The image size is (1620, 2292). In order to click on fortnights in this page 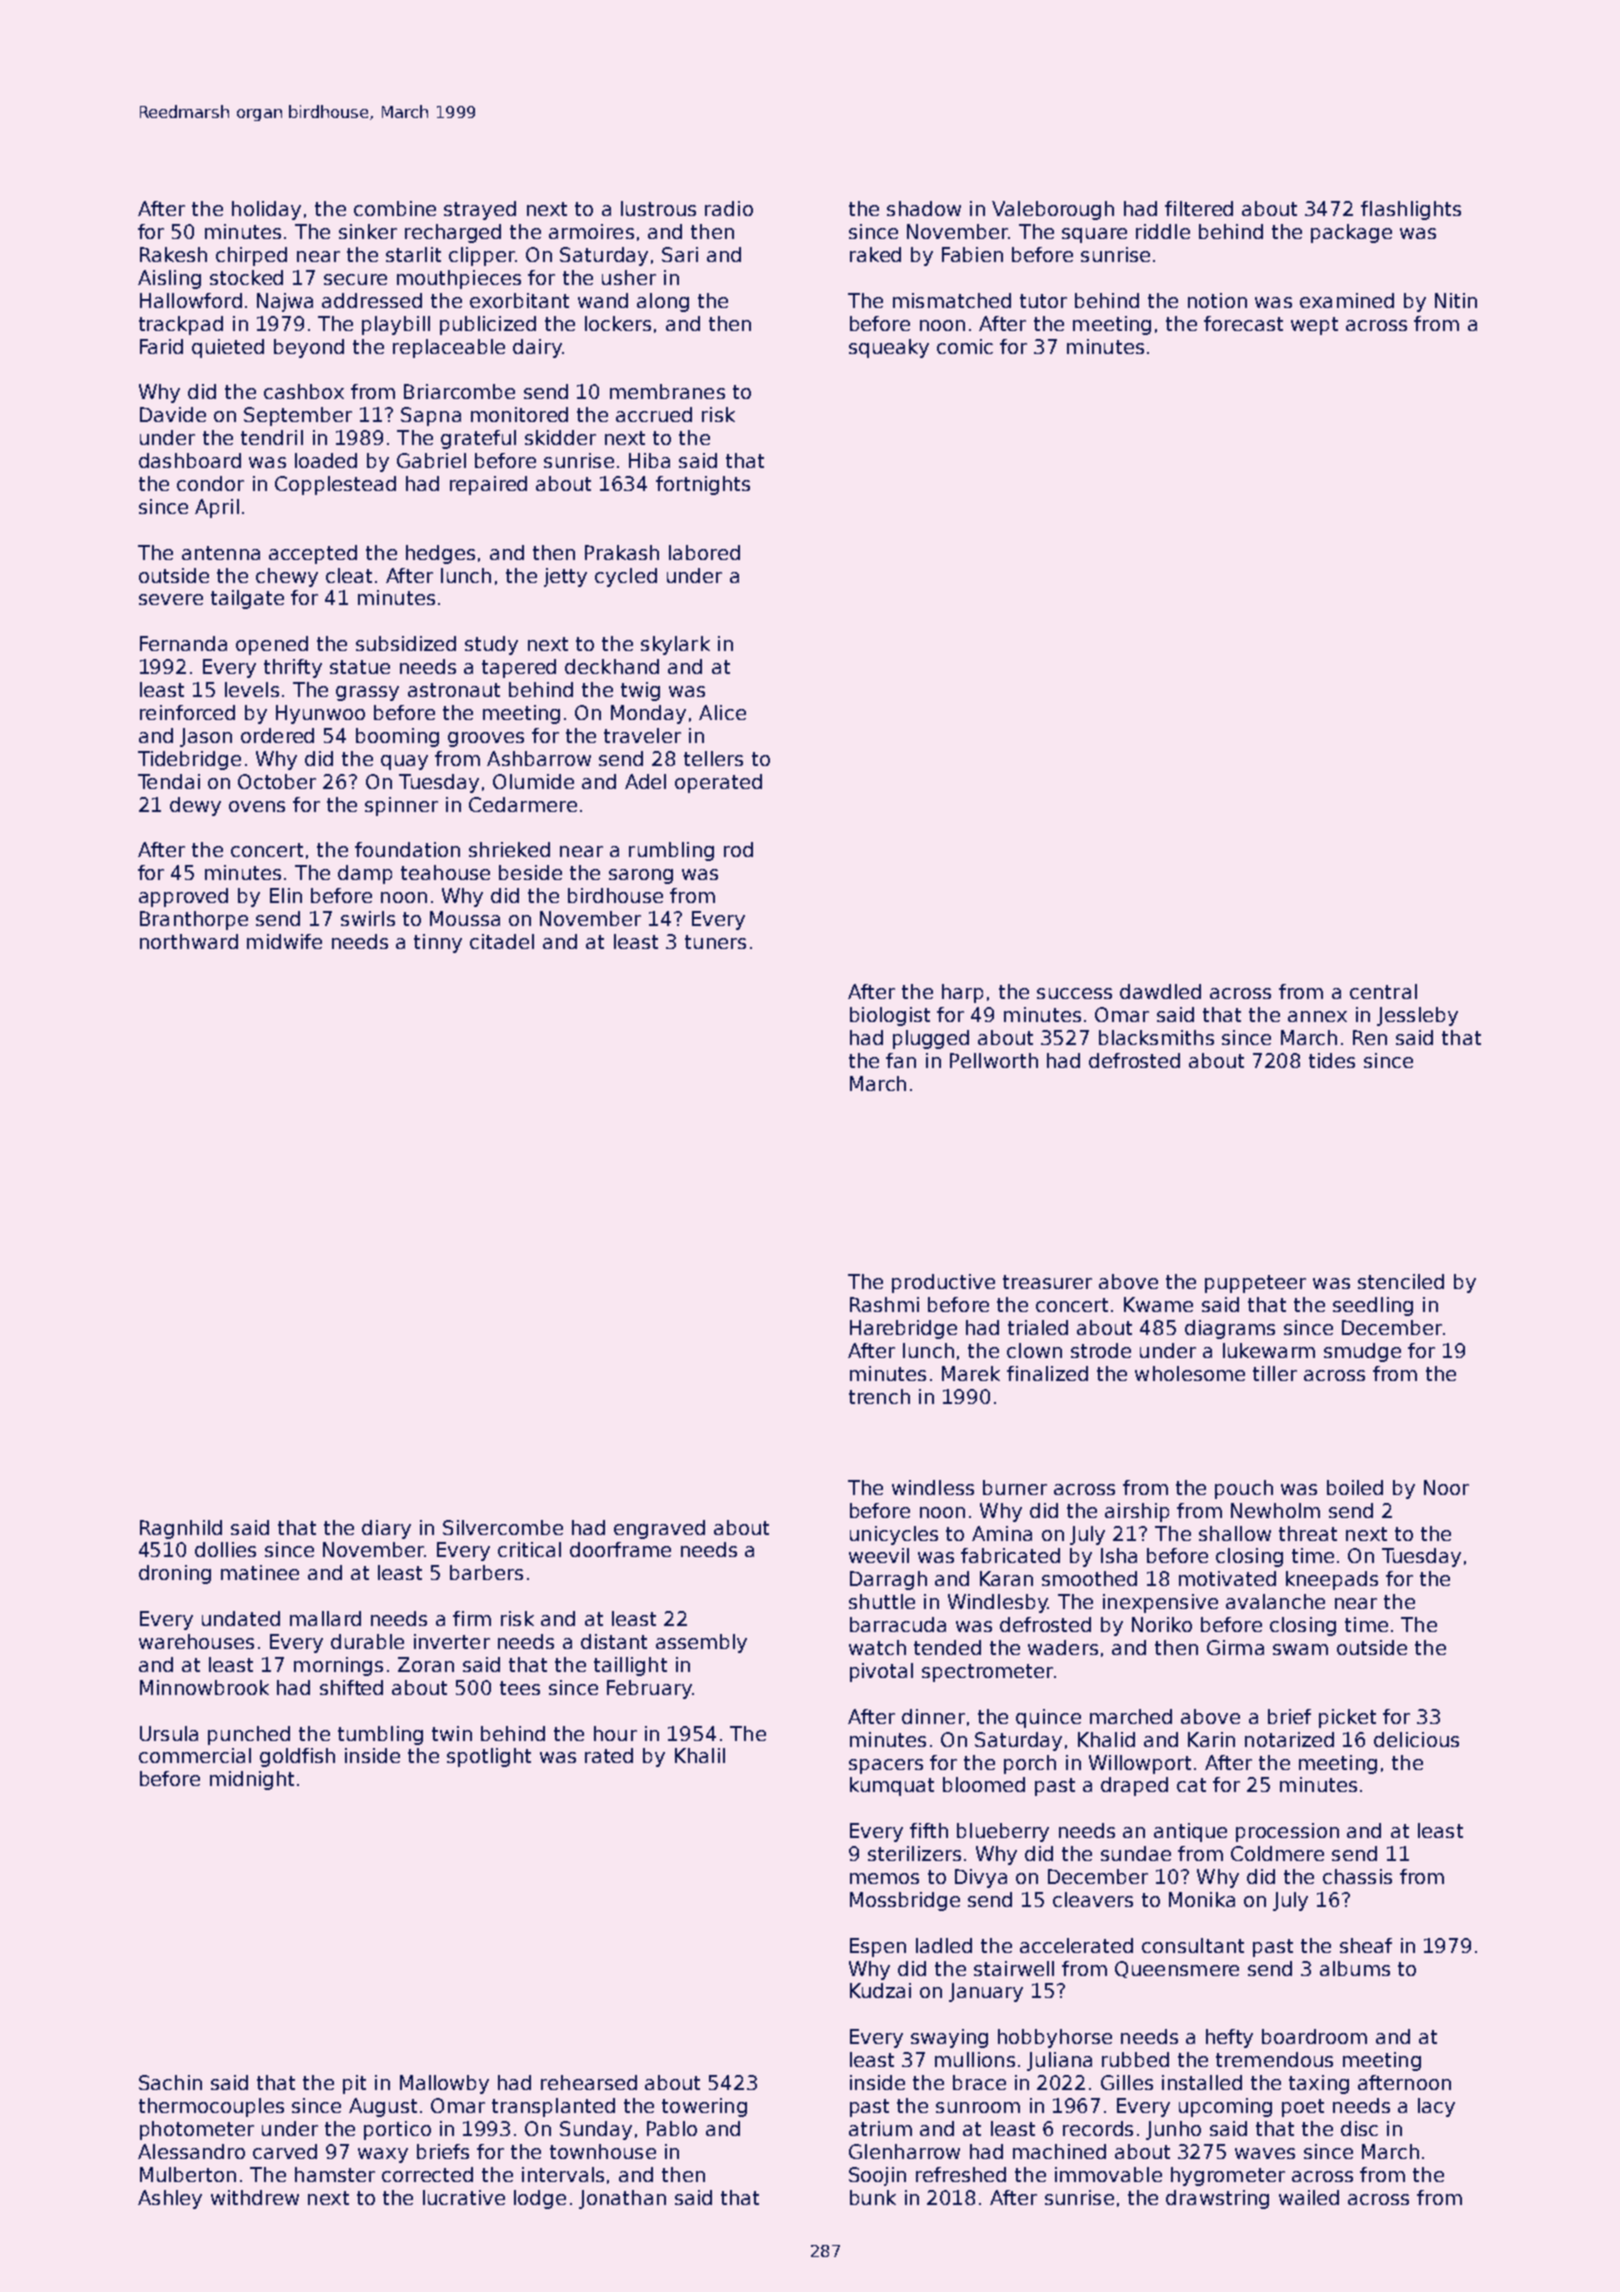, I will do `click(703, 485)`.
